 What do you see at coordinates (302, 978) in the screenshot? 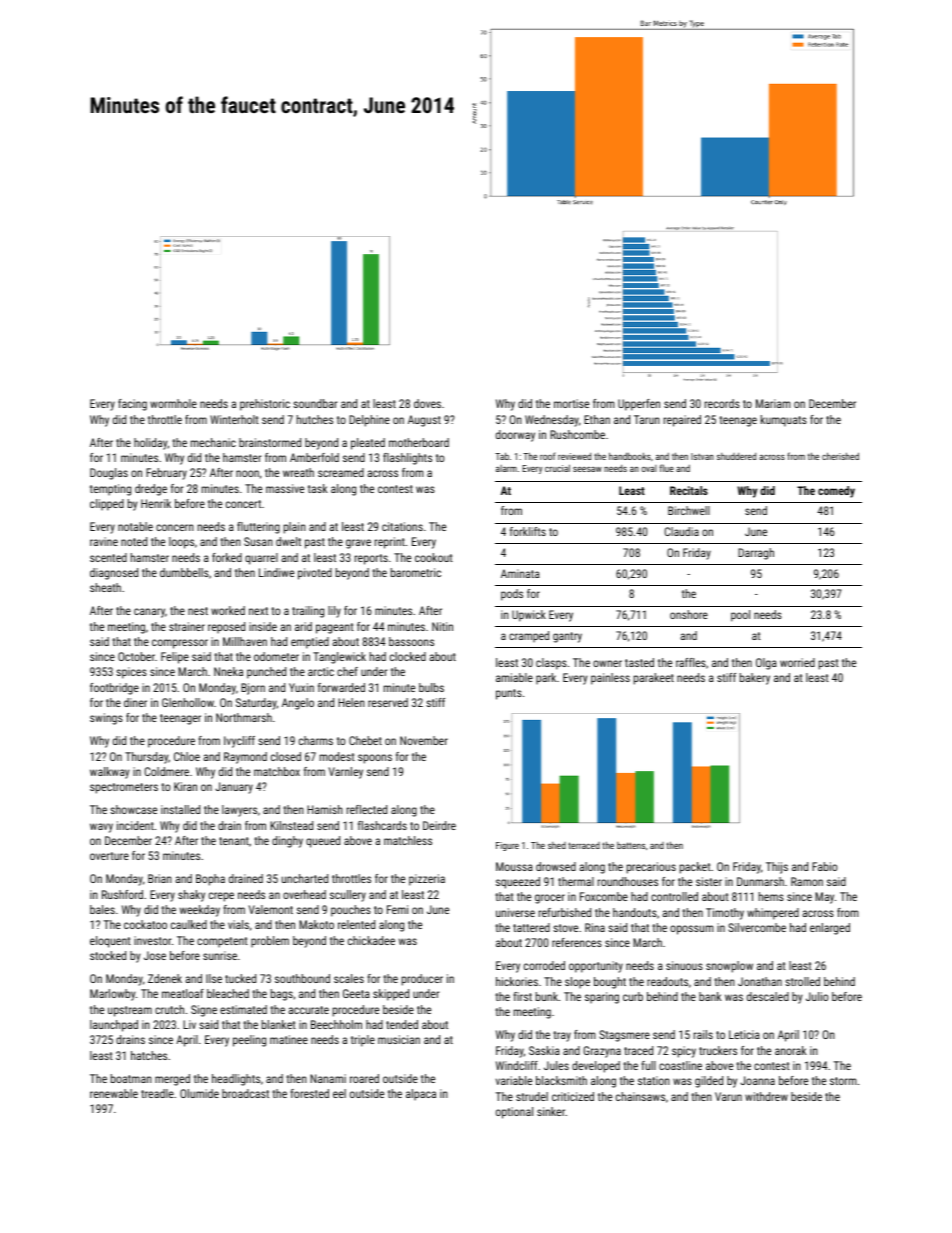
I see `southbound` at bounding box center [302, 978].
